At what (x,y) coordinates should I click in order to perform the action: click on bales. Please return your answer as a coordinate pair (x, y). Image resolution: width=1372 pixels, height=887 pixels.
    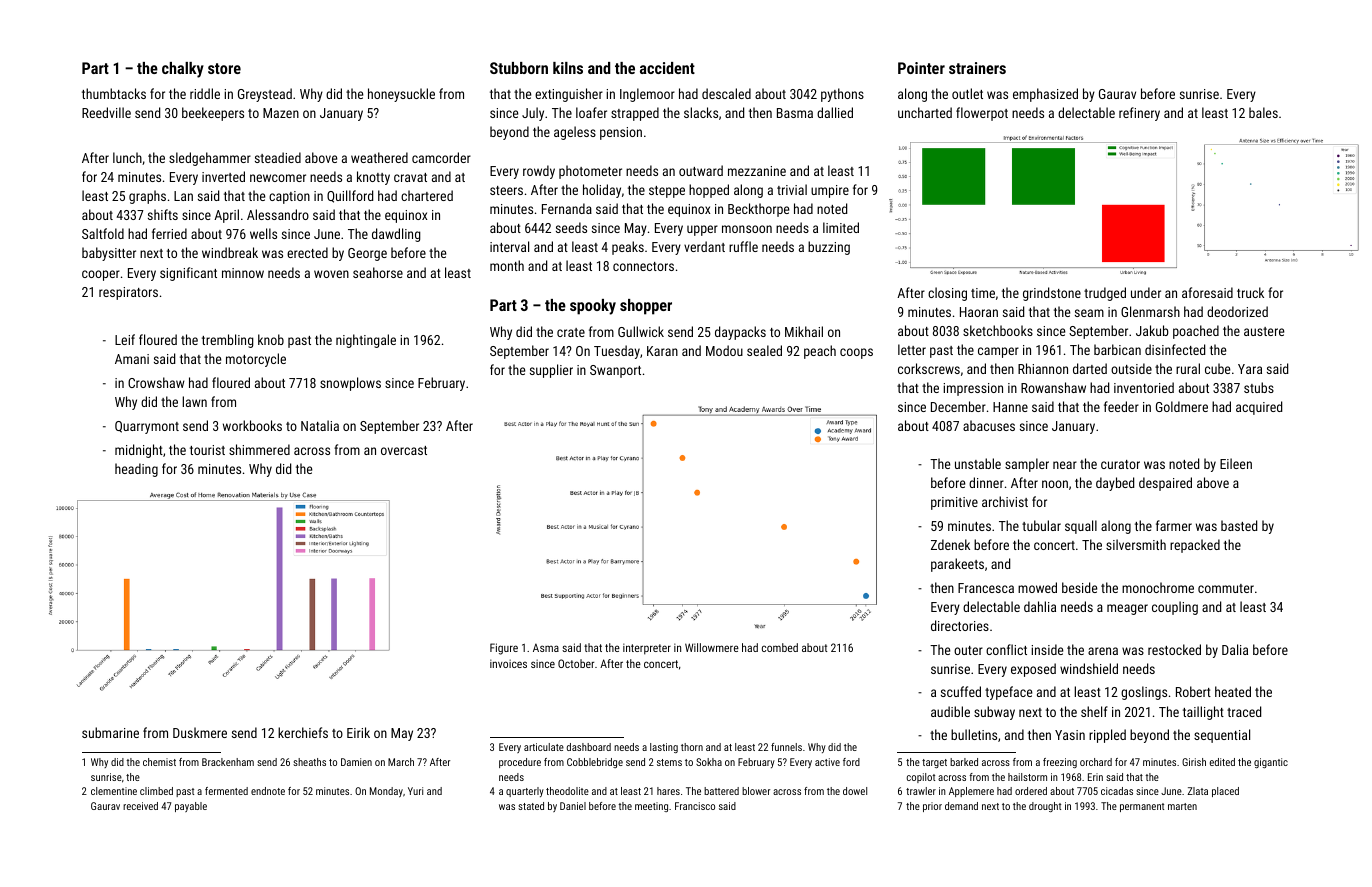
    Looking at the image, I should click on (1263, 112).
